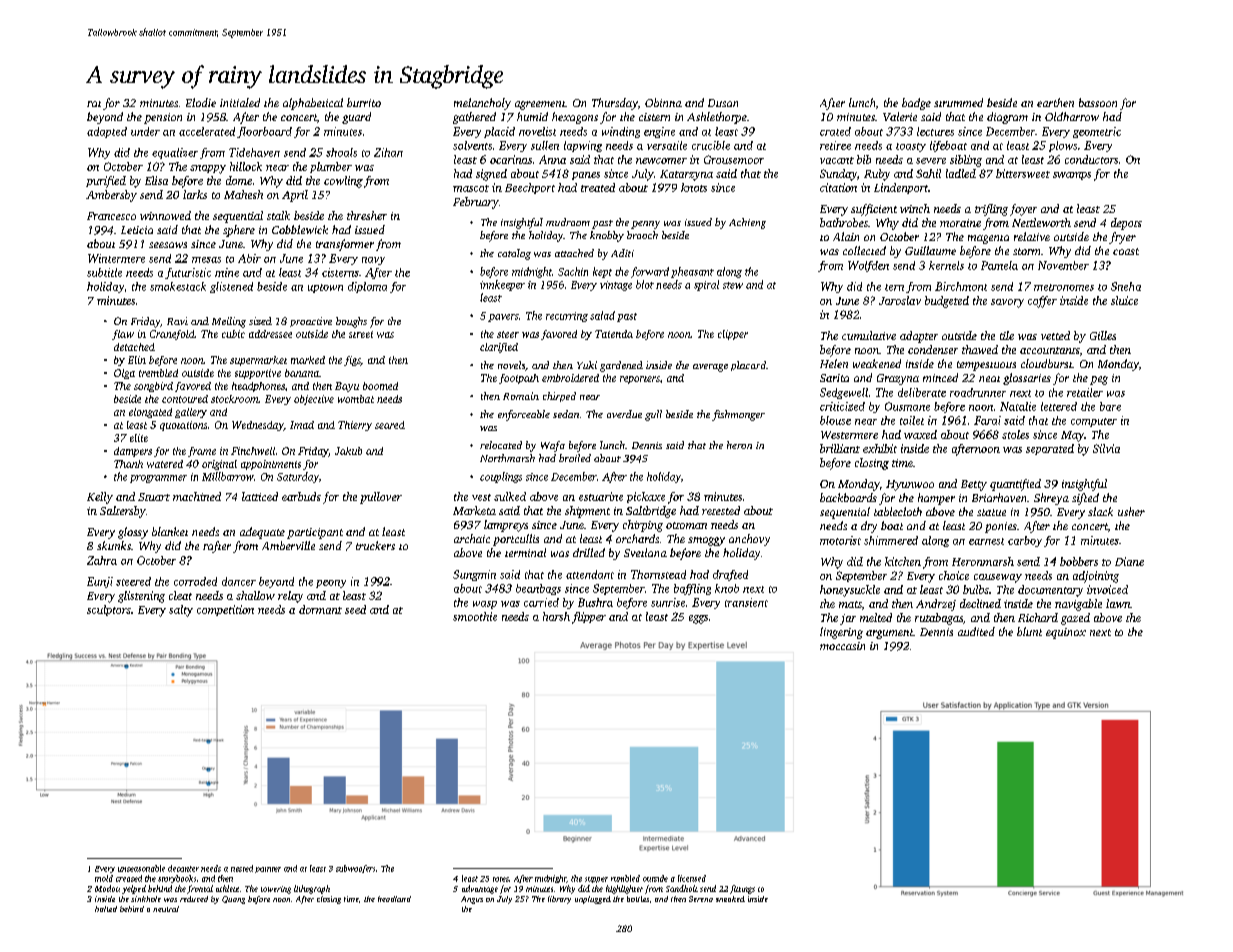  What do you see at coordinates (1126, 286) in the screenshot?
I see `Sneha` at bounding box center [1126, 286].
